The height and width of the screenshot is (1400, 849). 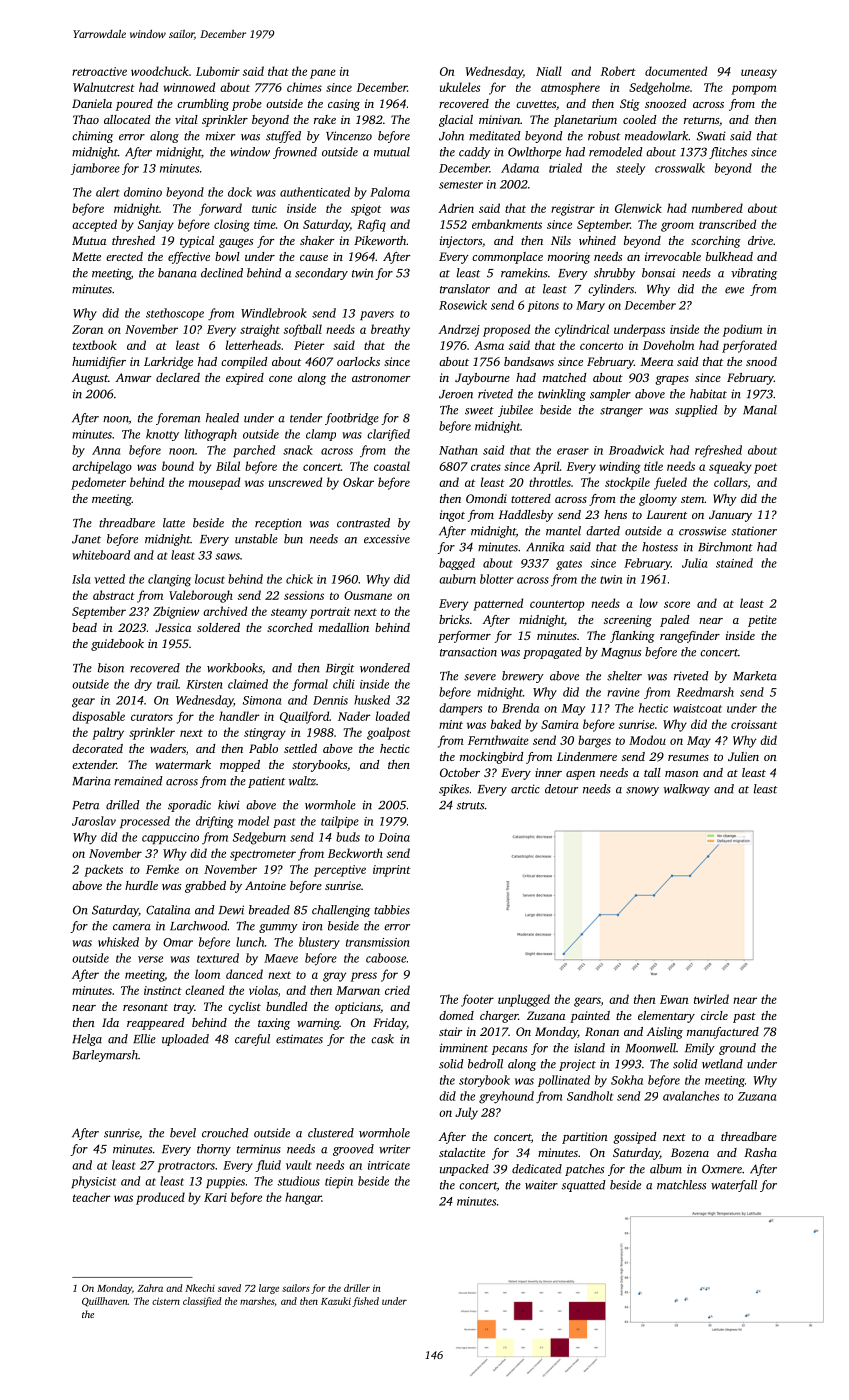 I want to click on careful, so click(x=252, y=1040).
